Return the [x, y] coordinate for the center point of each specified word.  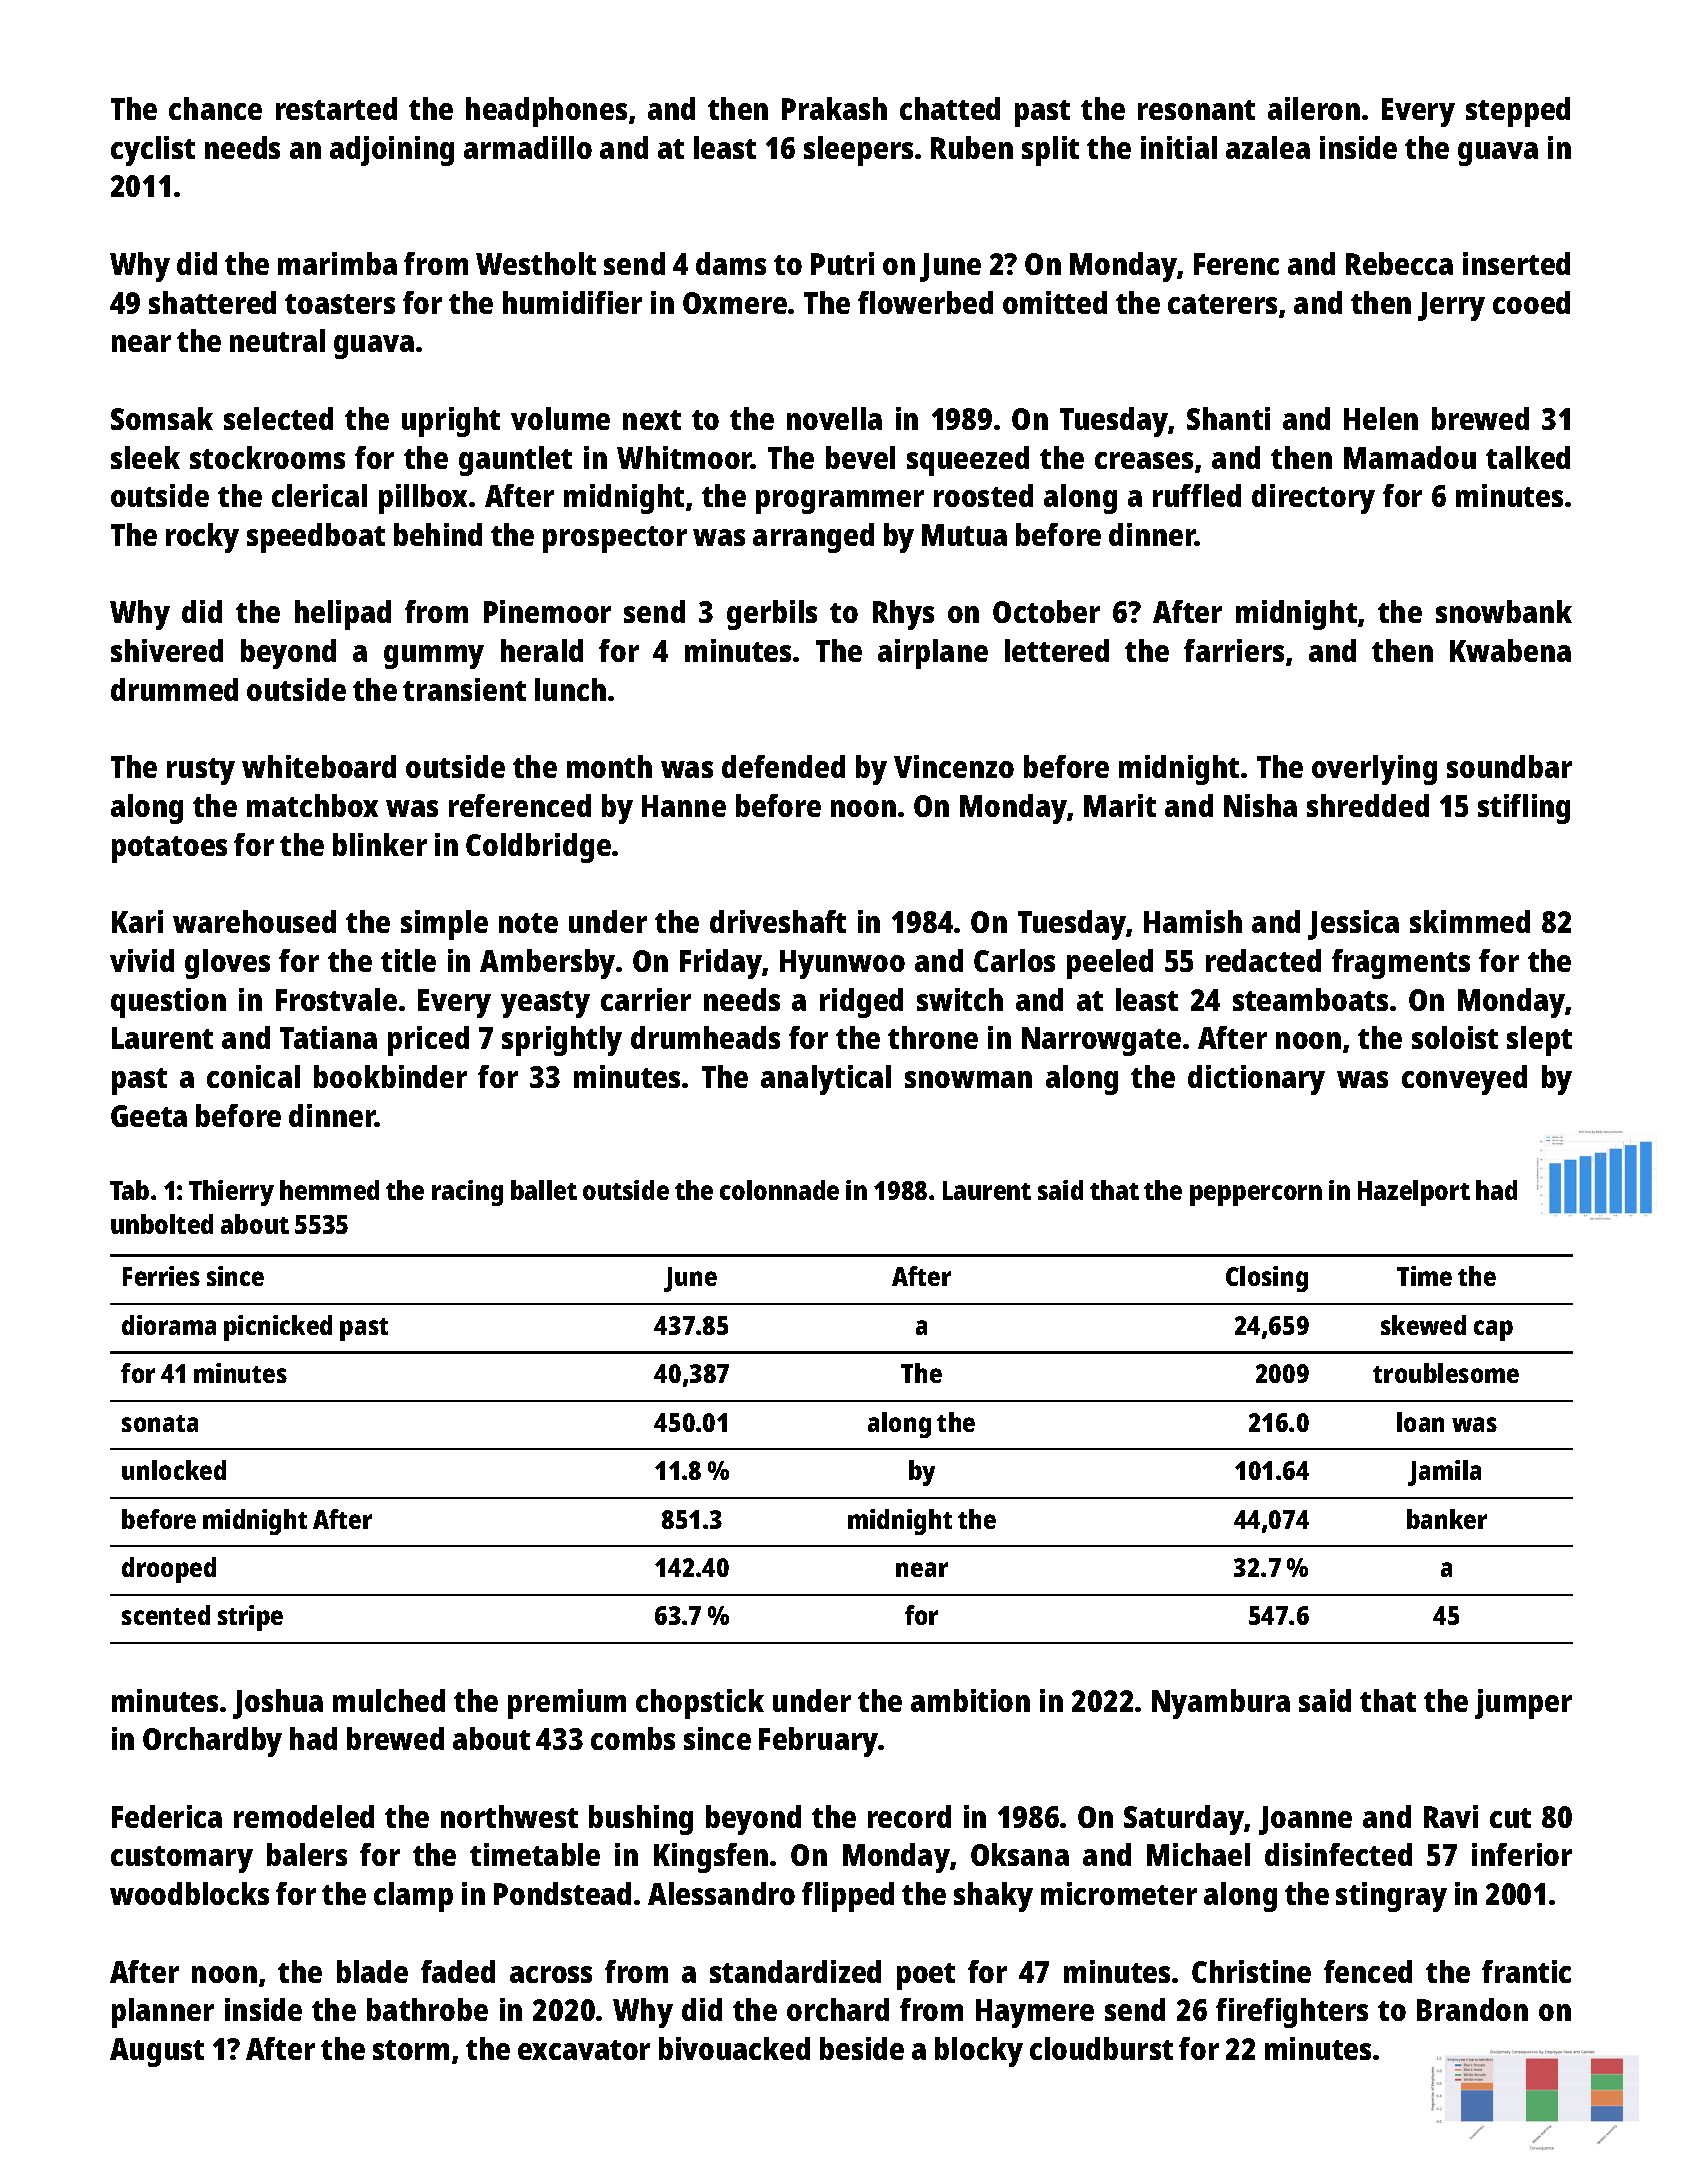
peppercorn [1256, 1195]
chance [215, 108]
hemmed [329, 1190]
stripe [250, 1618]
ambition [970, 1700]
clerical [319, 495]
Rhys [903, 615]
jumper [1523, 1704]
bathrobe [427, 2009]
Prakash [834, 108]
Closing [1267, 1279]
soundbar [1509, 766]
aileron [1314, 108]
